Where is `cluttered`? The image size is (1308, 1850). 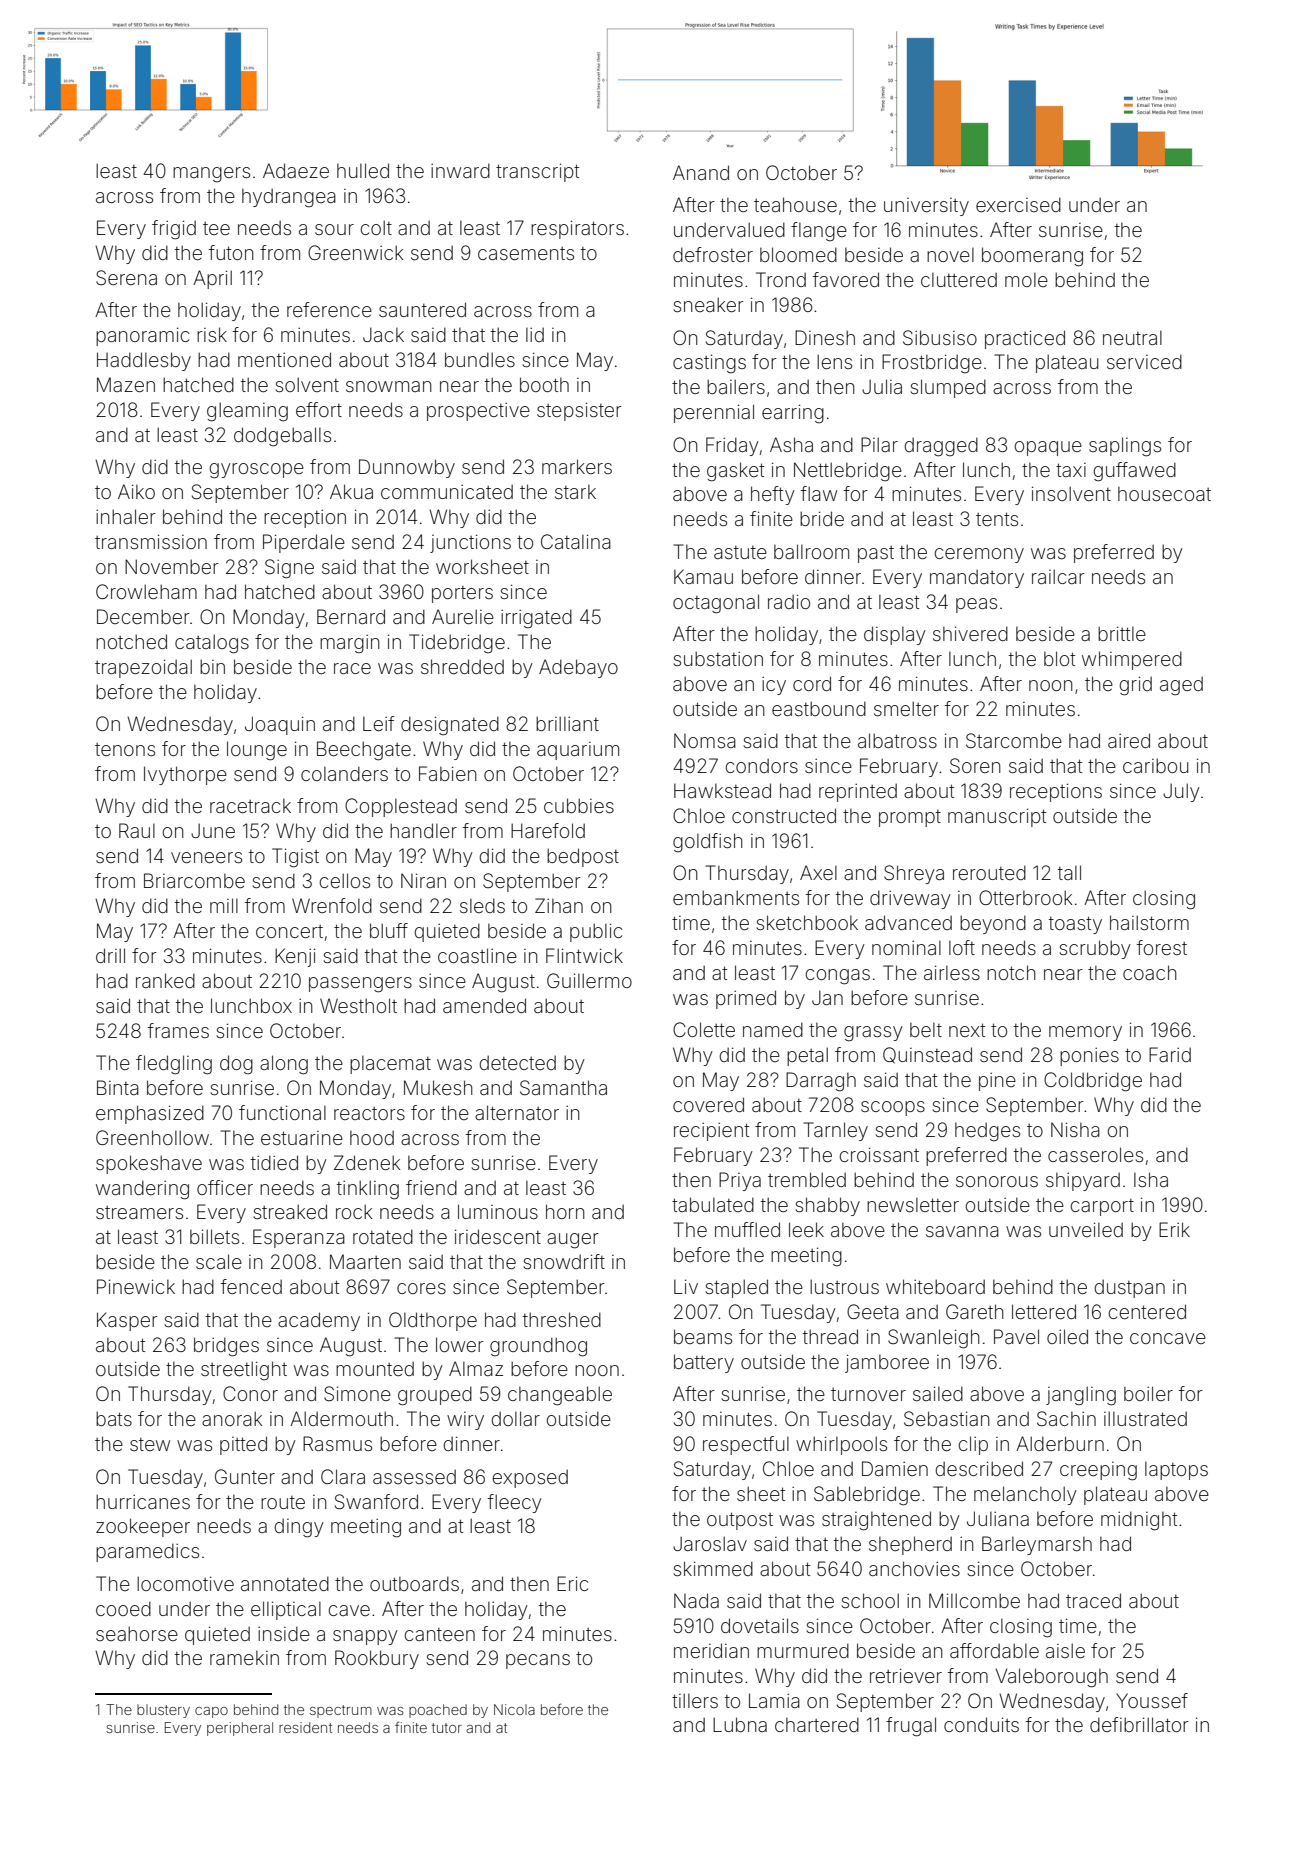 cluttered is located at coordinates (959, 280).
